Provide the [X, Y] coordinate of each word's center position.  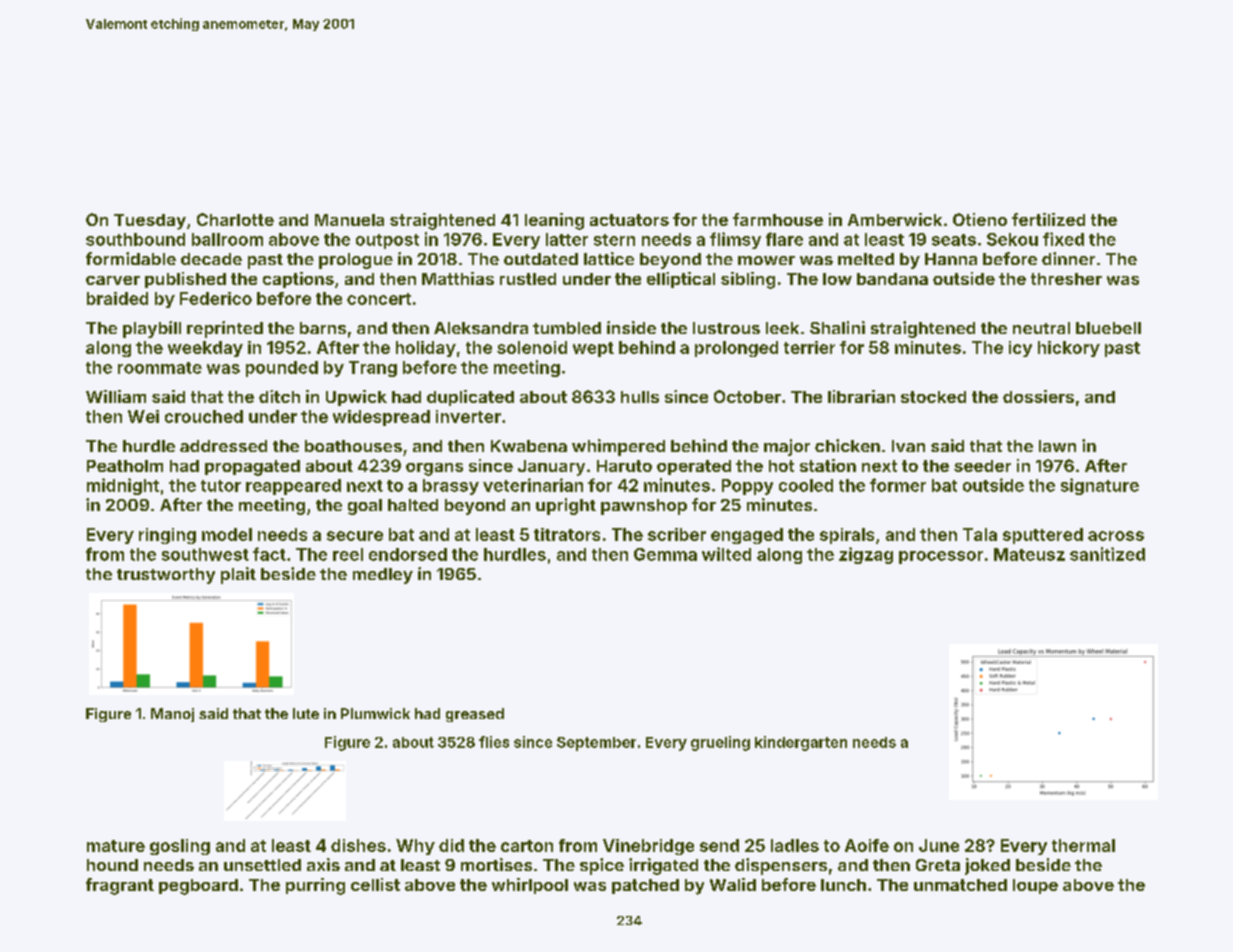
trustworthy [166, 576]
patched [645, 886]
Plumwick [375, 713]
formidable [131, 258]
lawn [1057, 446]
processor [941, 557]
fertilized [1048, 219]
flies [494, 742]
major [787, 447]
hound [112, 865]
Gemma [665, 554]
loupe [1035, 886]
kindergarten [801, 743]
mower [766, 260]
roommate [160, 368]
